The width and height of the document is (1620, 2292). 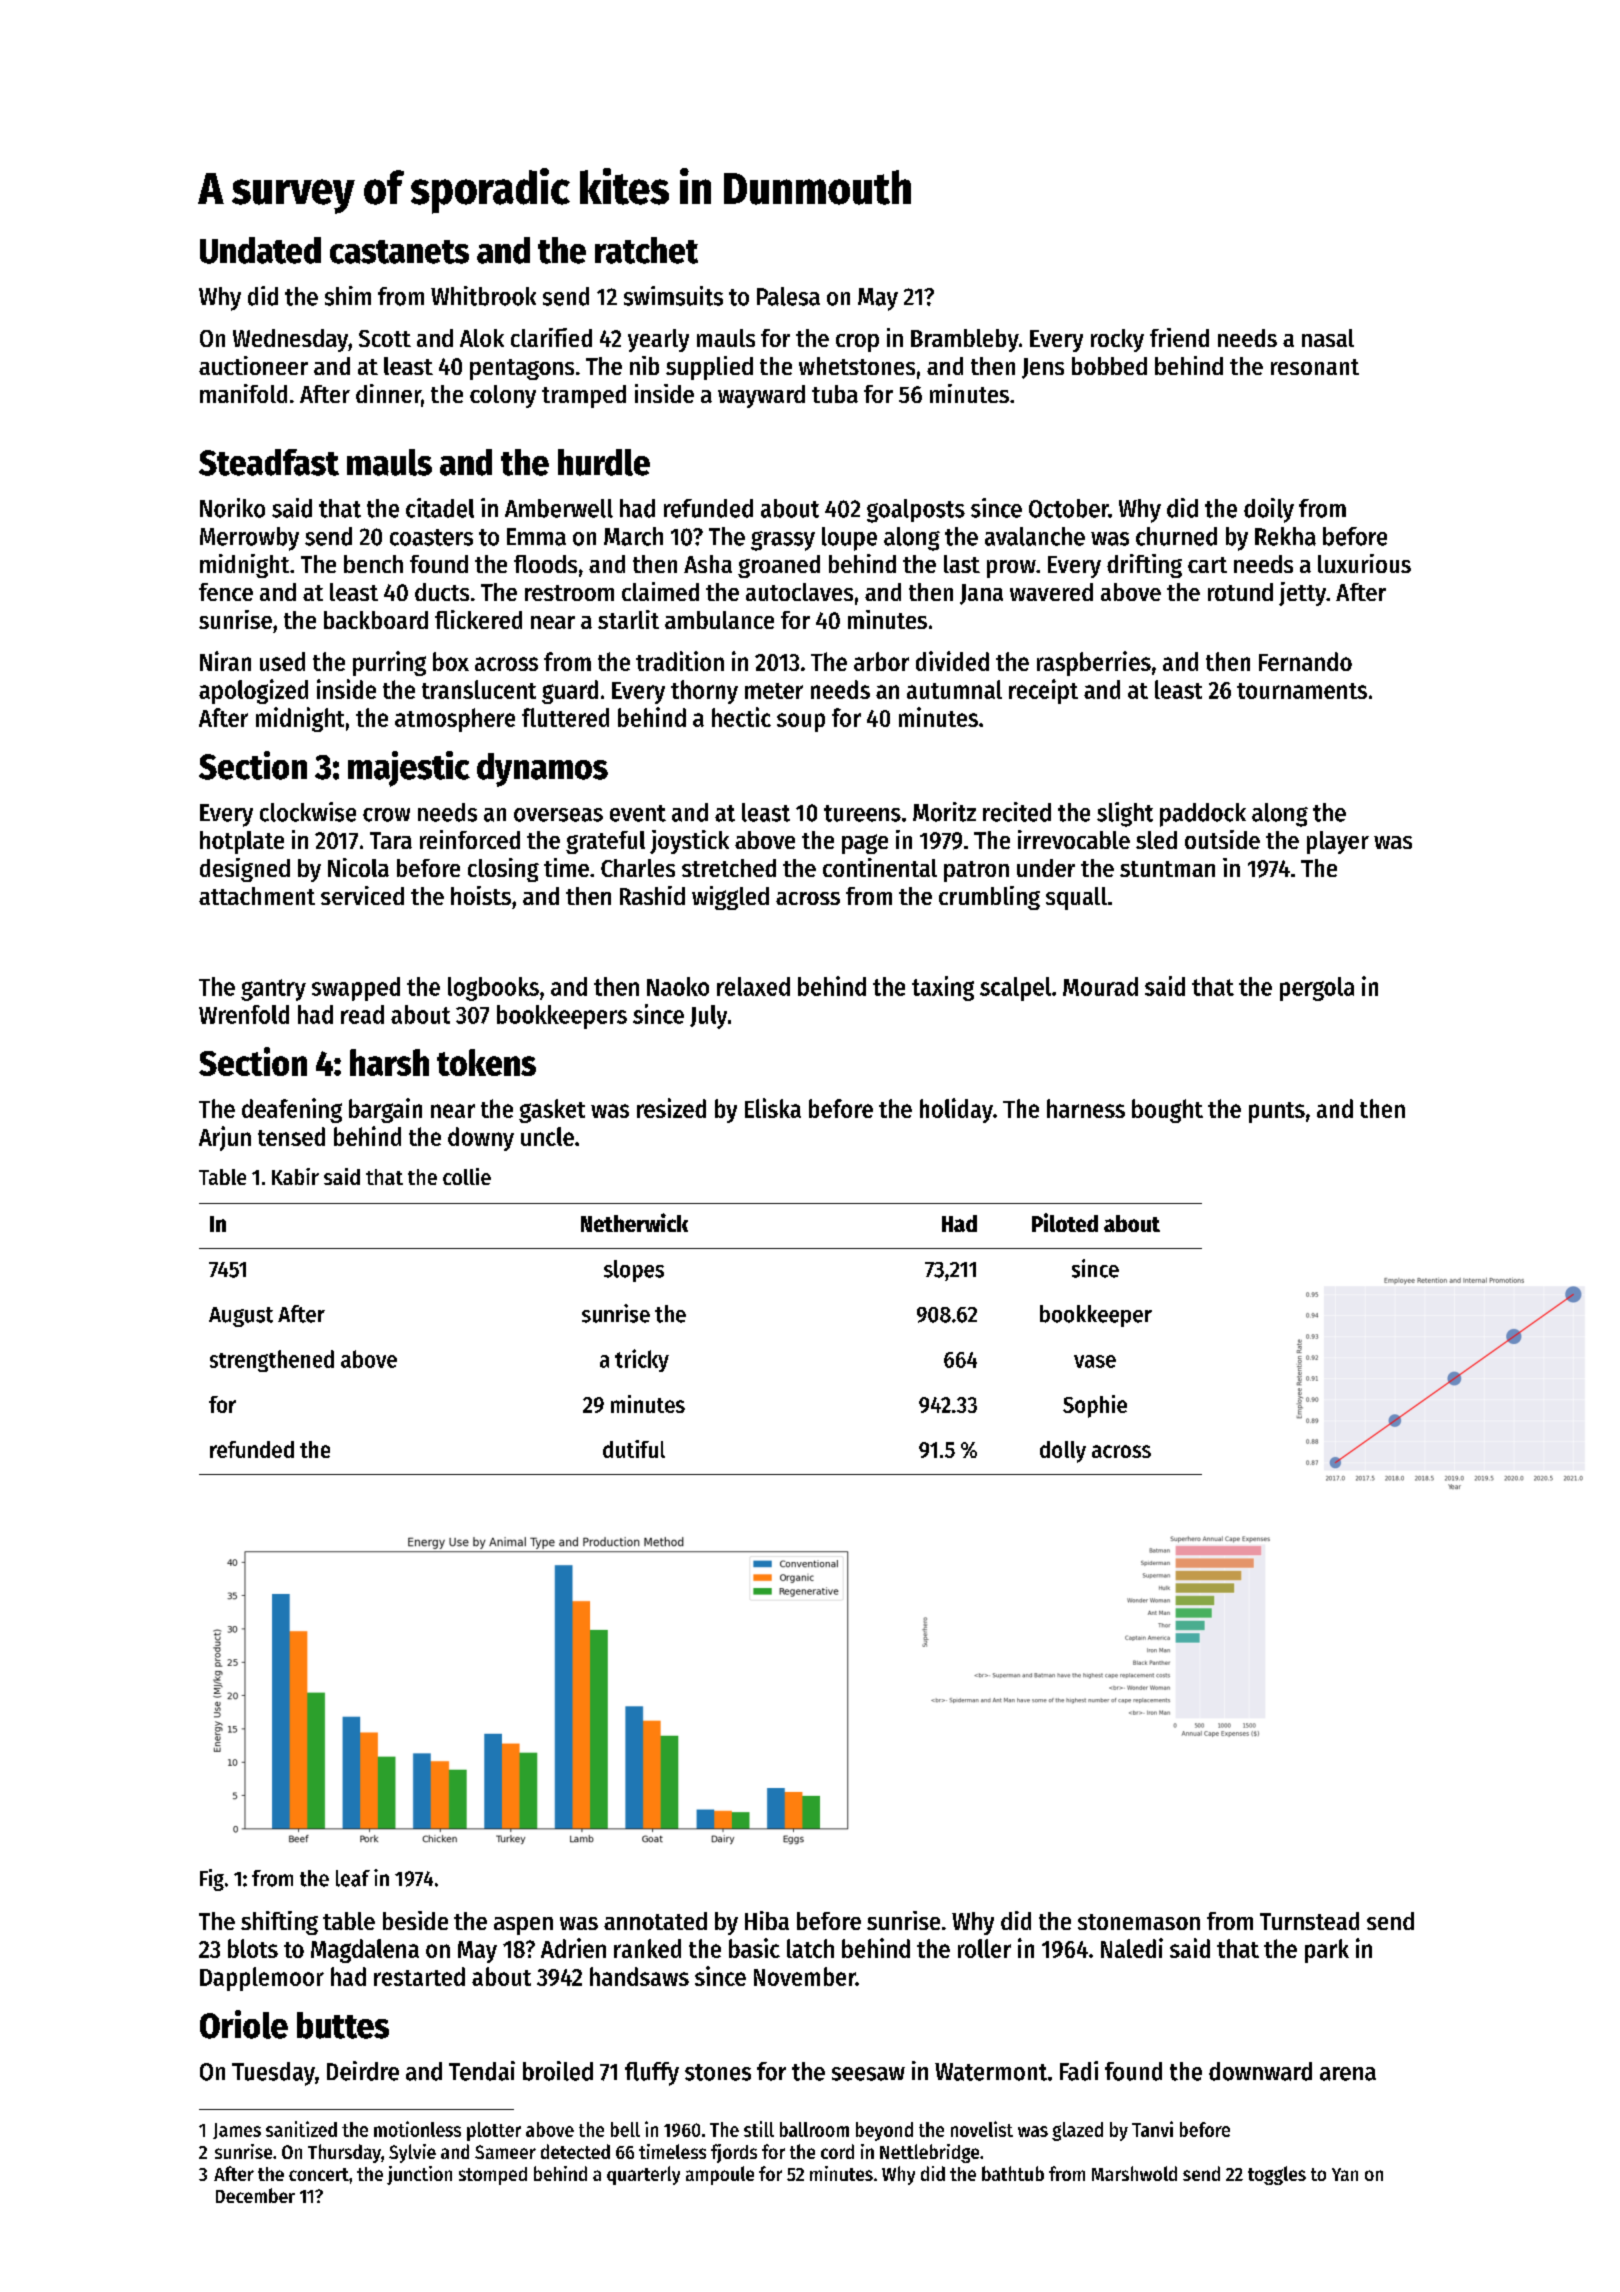 What do you see at coordinates (956, 1110) in the document?
I see `holiday` at bounding box center [956, 1110].
